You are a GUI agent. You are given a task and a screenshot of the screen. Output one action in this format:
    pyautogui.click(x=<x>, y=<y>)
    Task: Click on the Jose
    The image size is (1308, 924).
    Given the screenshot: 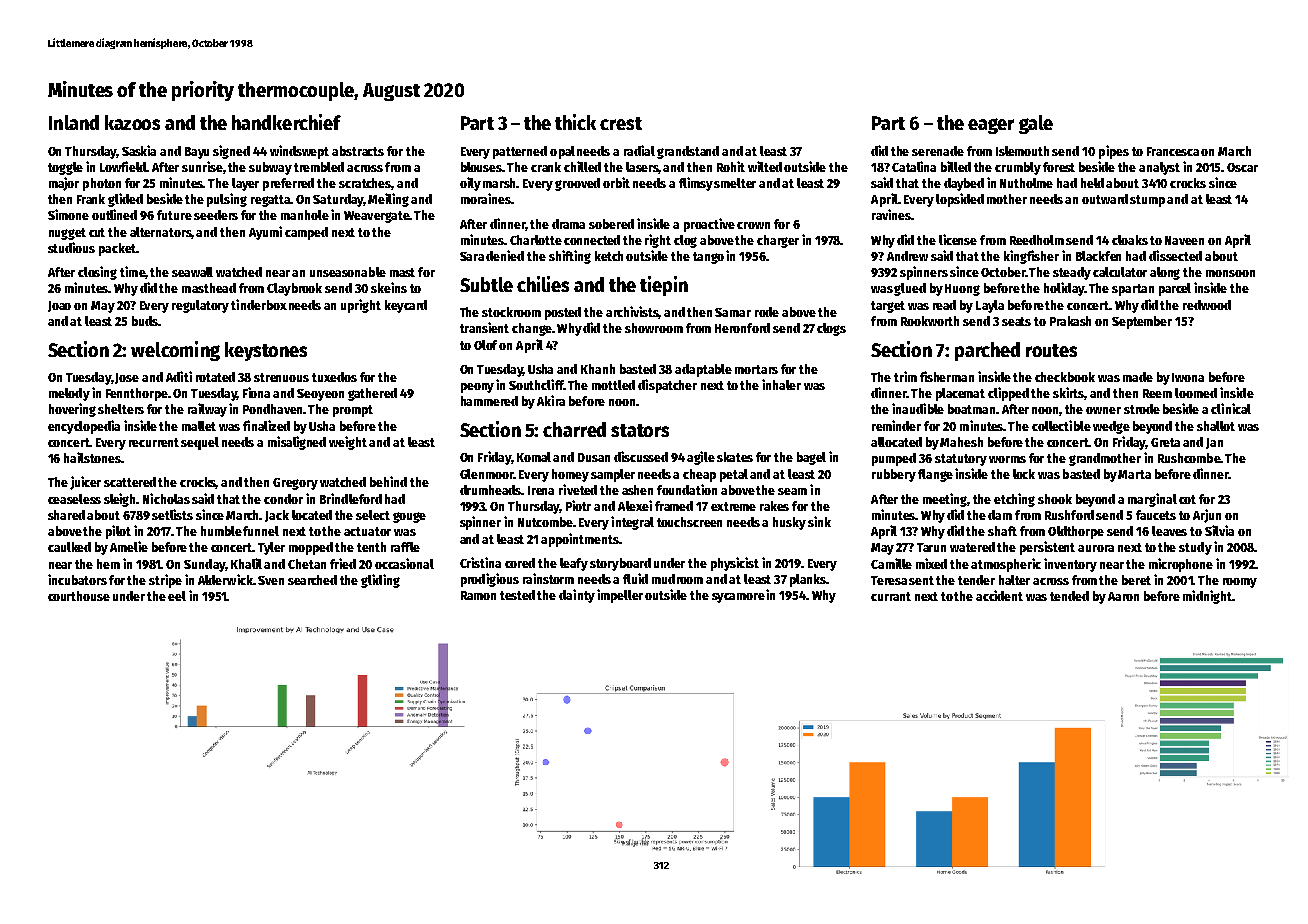 What is the action you would take?
    pyautogui.click(x=127, y=378)
